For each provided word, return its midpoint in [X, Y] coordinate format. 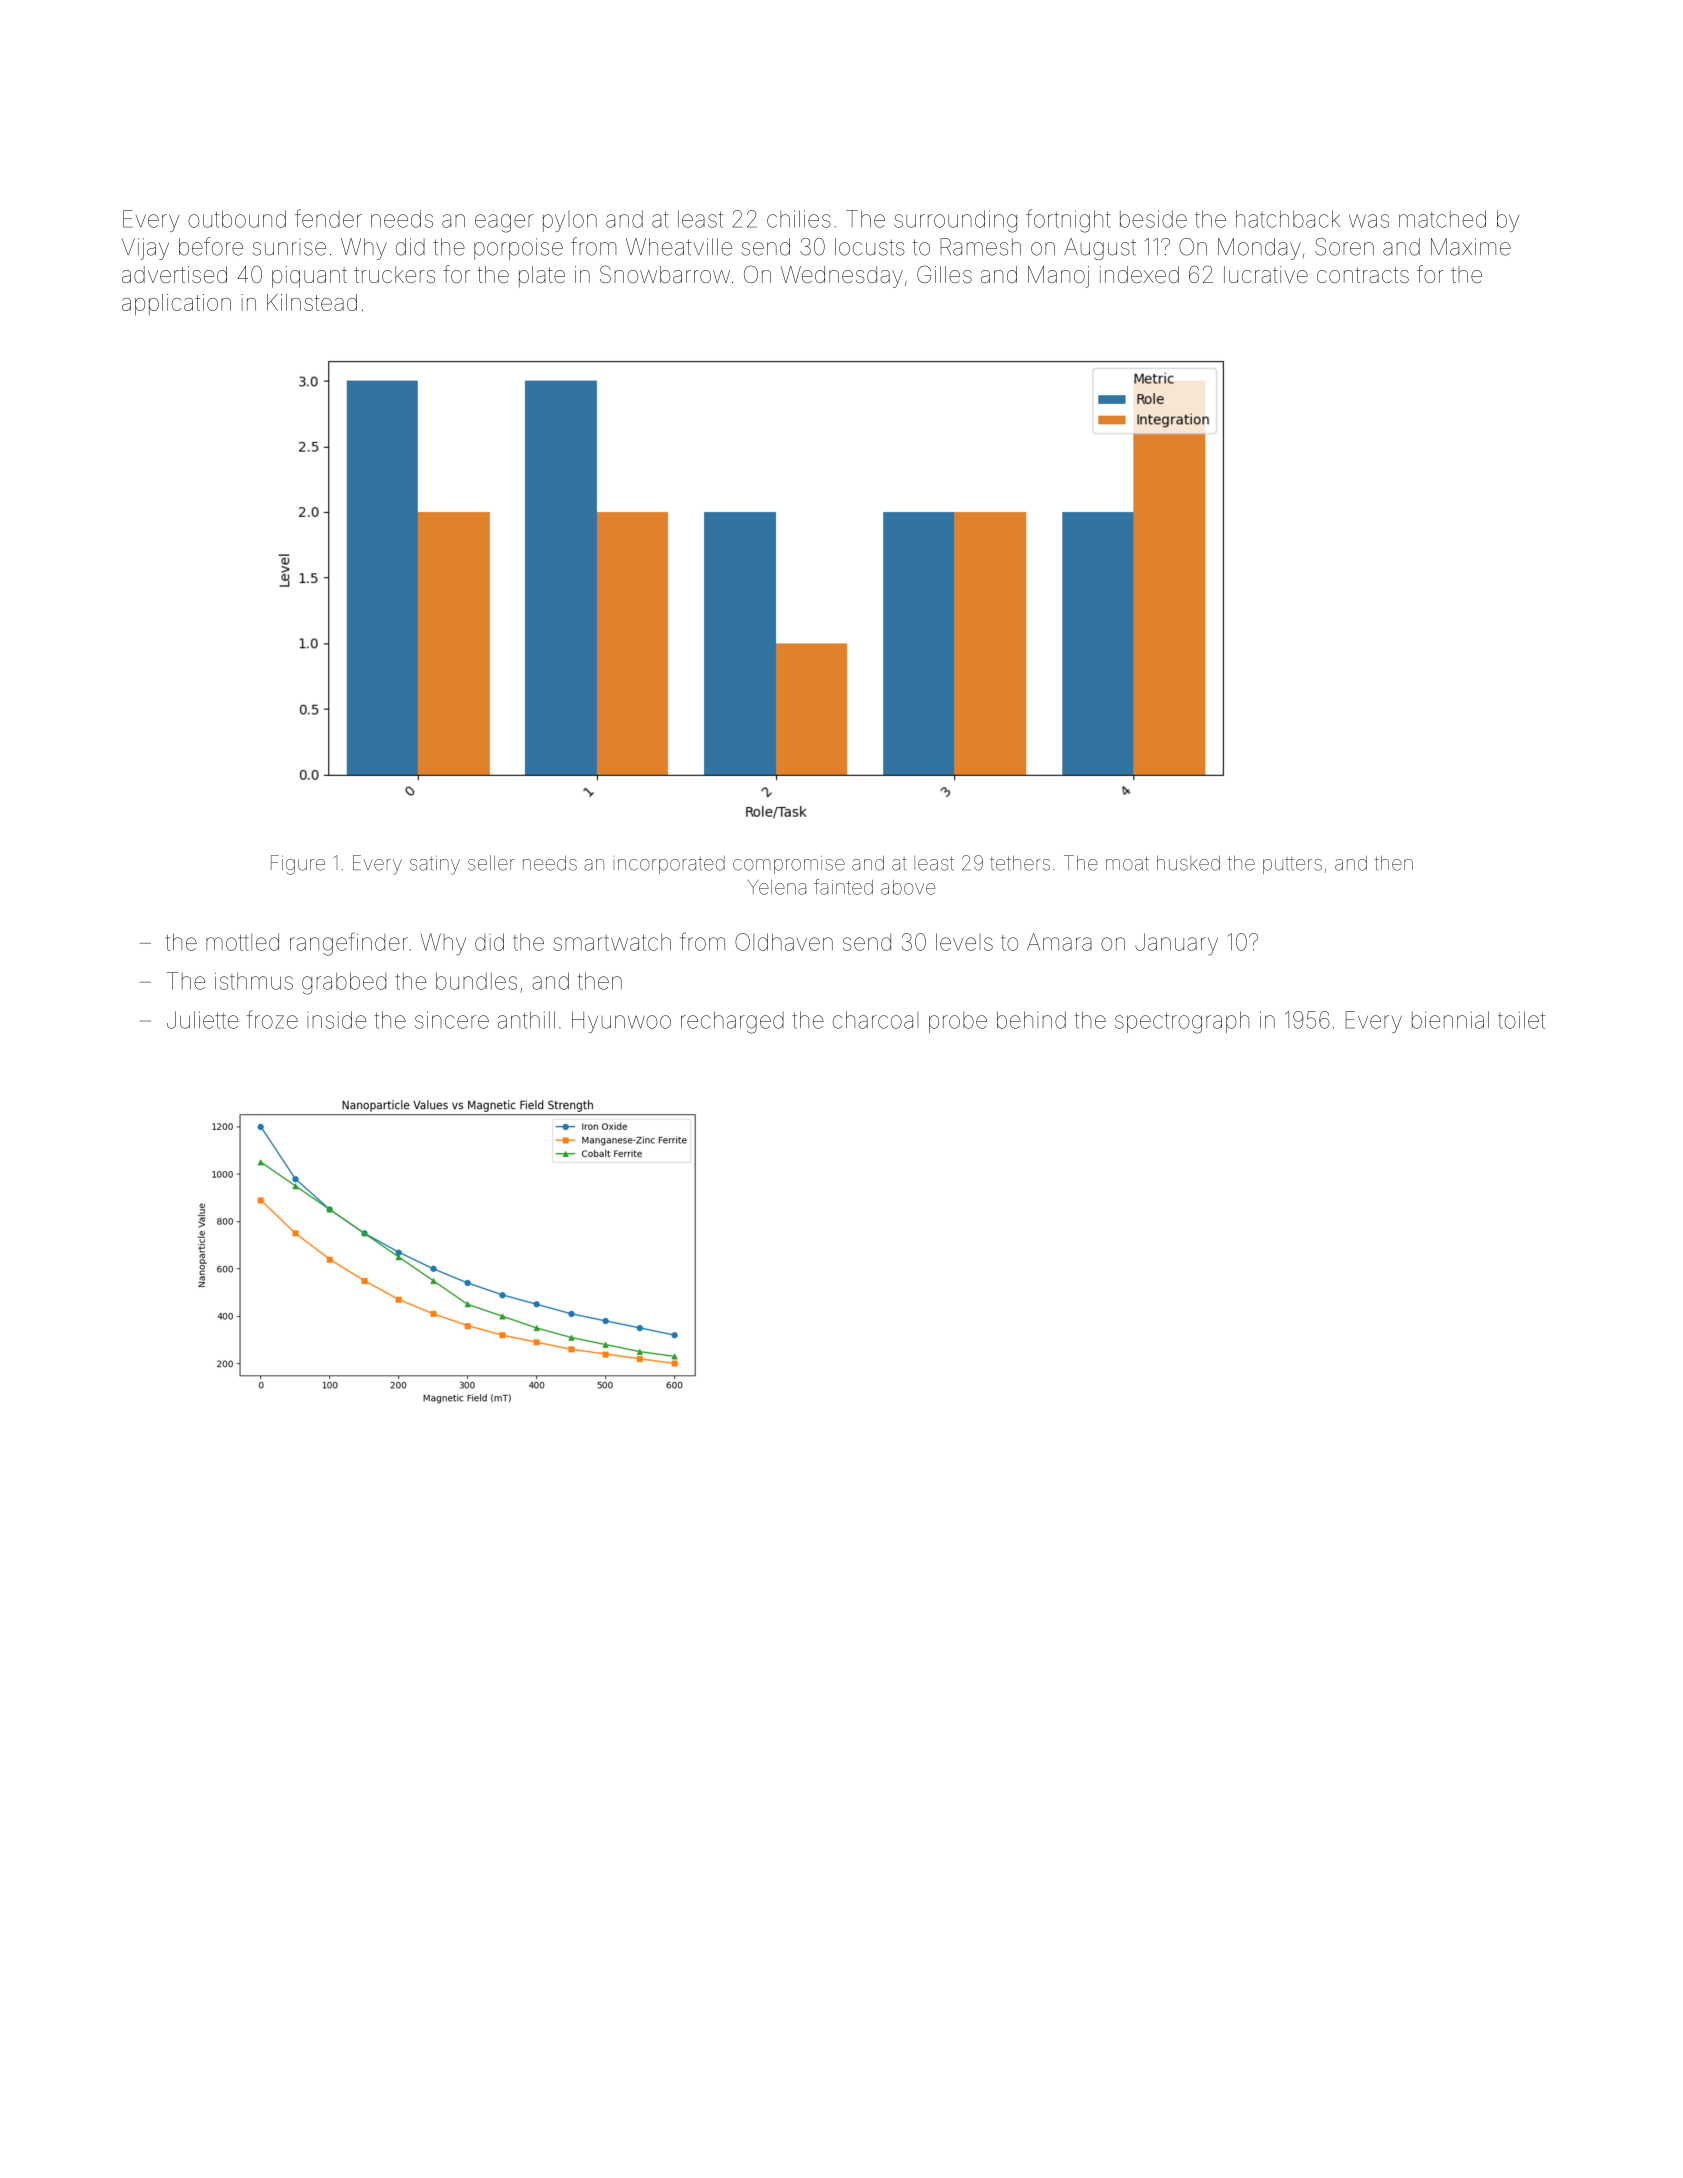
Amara [1059, 942]
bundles [476, 981]
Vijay [145, 249]
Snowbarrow [665, 274]
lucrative [1266, 274]
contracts [1363, 275]
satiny [435, 865]
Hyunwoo [621, 1022]
